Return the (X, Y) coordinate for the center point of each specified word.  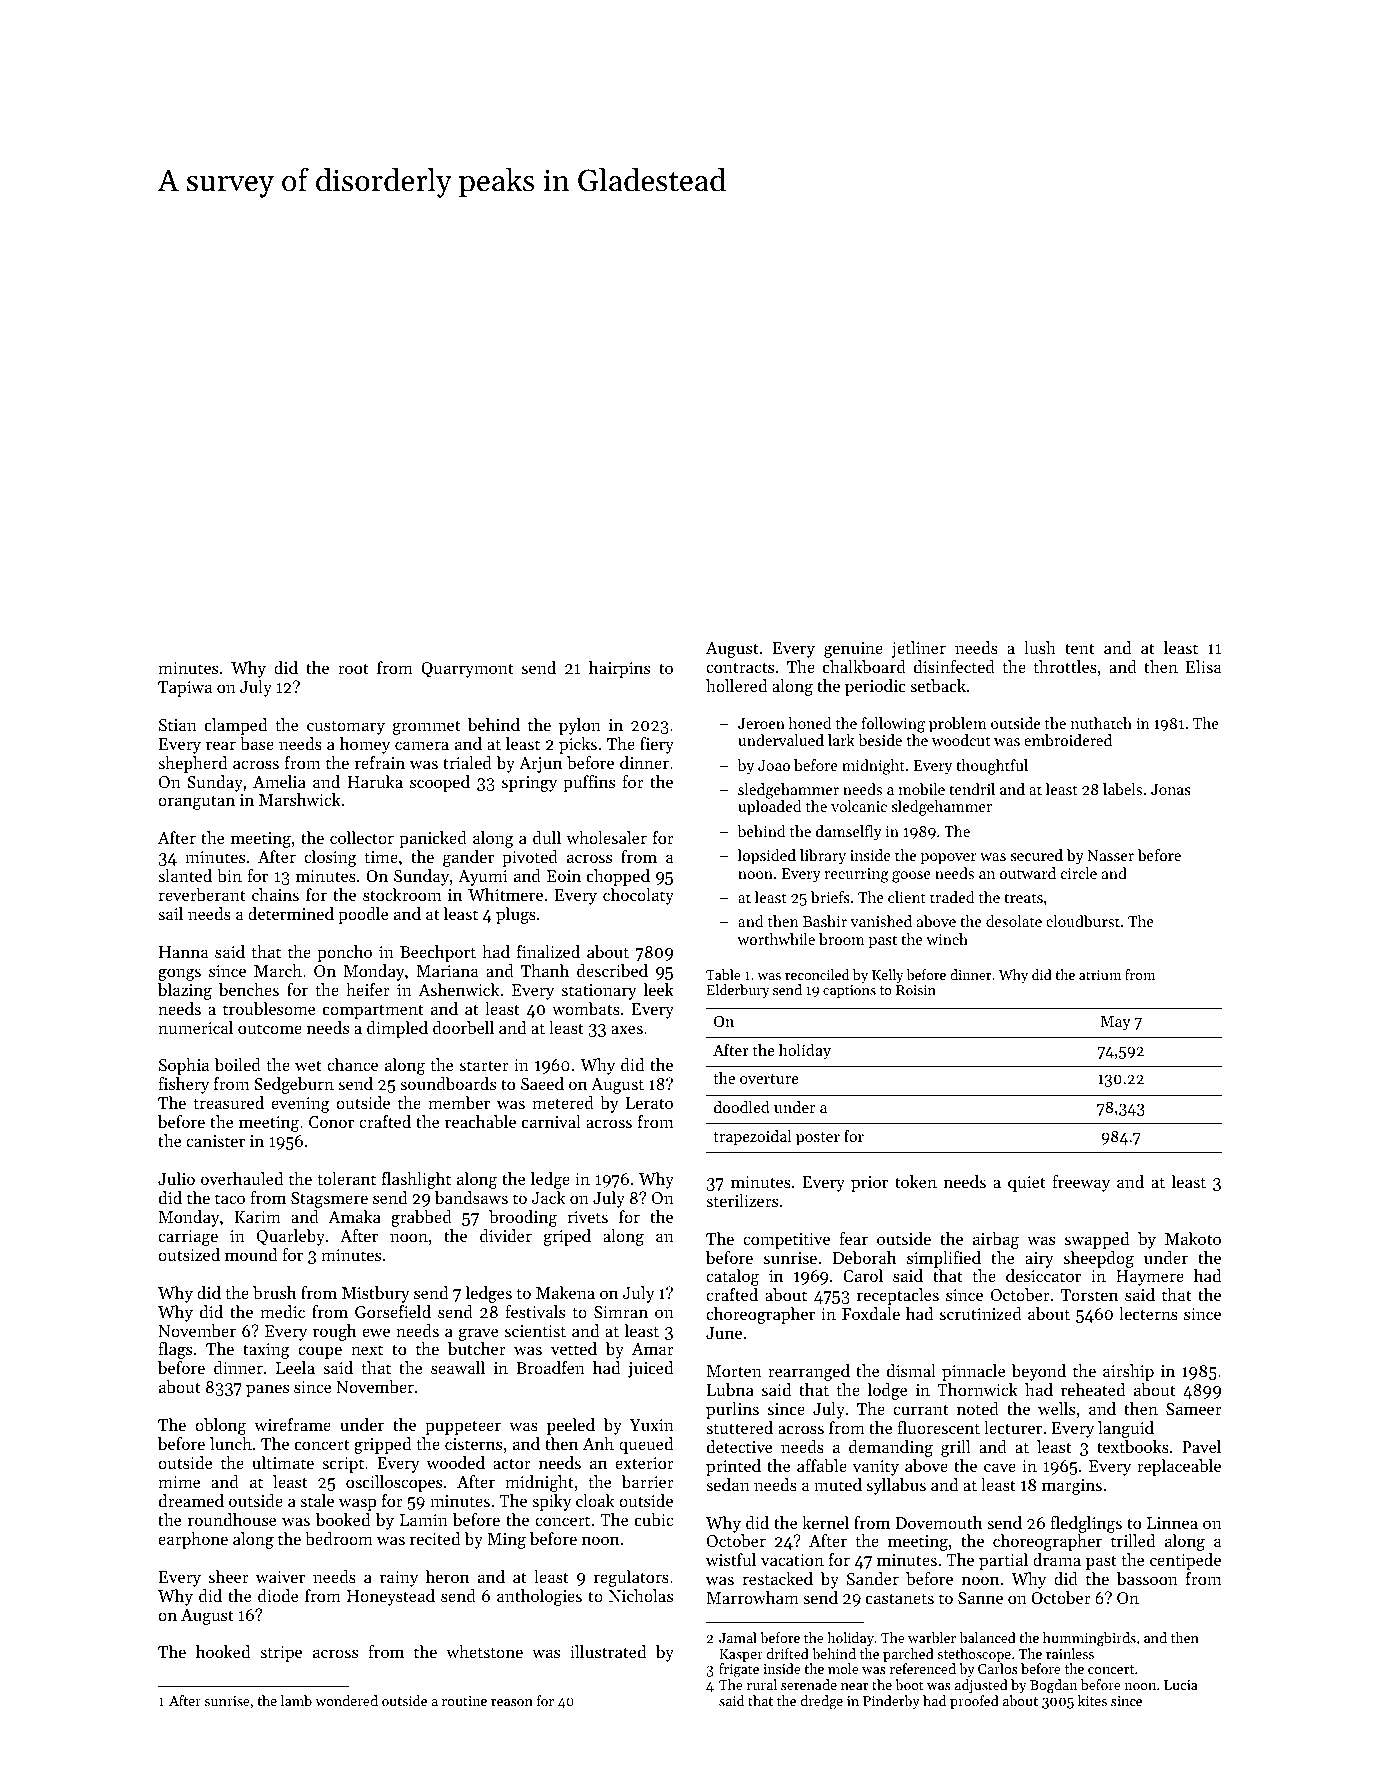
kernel (825, 1522)
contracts (740, 667)
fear (853, 1238)
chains (275, 894)
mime (179, 1482)
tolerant (347, 1178)
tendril (972, 789)
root (353, 668)
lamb (296, 1700)
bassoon (1147, 1578)
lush (1040, 647)
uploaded (769, 807)
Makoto (1193, 1238)
